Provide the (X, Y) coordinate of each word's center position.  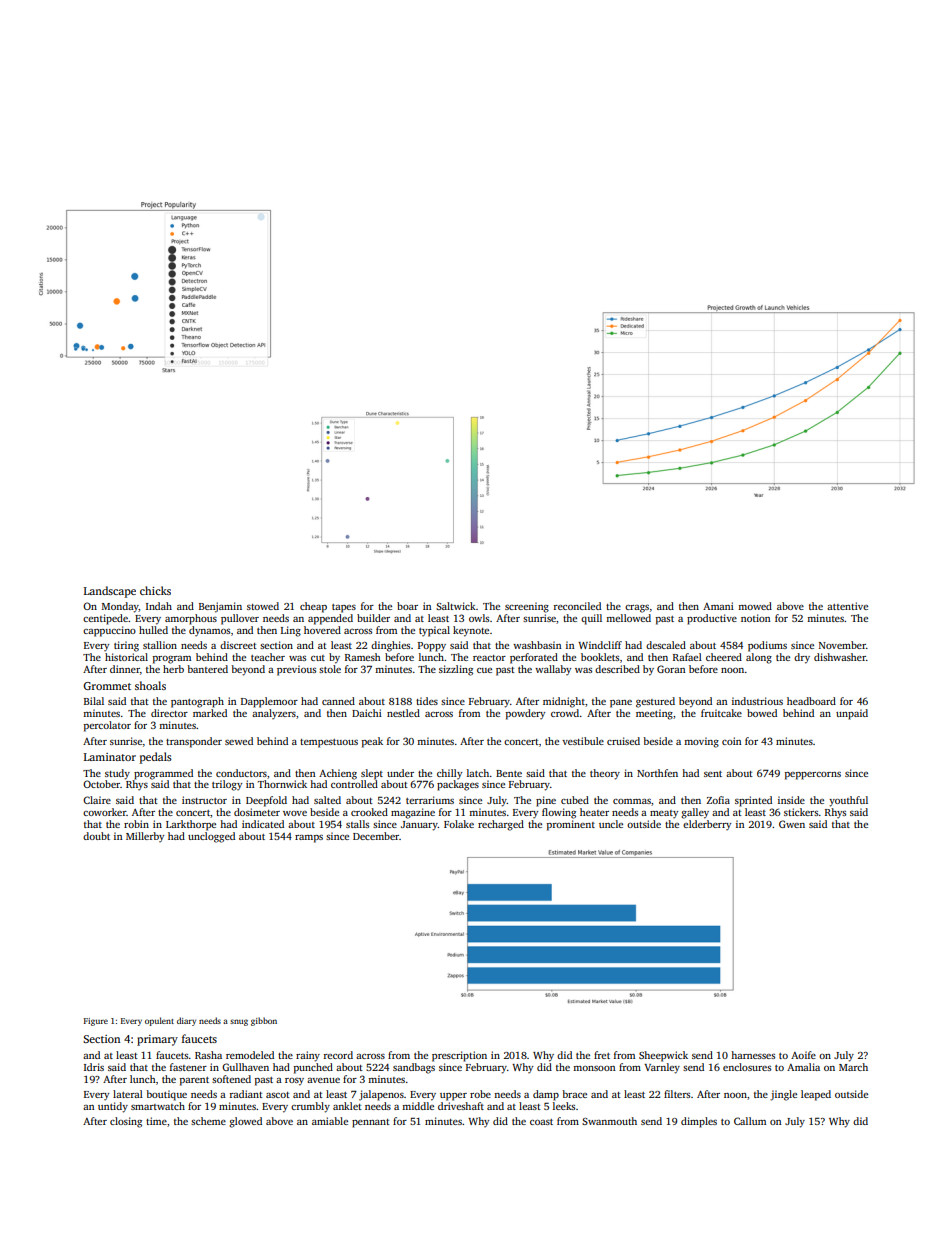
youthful (848, 801)
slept (372, 774)
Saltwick (456, 606)
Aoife (803, 1055)
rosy (294, 1082)
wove (295, 813)
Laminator (110, 757)
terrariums (430, 800)
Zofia (718, 800)
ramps (309, 839)
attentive (847, 606)
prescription (459, 1056)
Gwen (792, 824)
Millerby (145, 837)
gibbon (264, 1021)
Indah (159, 606)
